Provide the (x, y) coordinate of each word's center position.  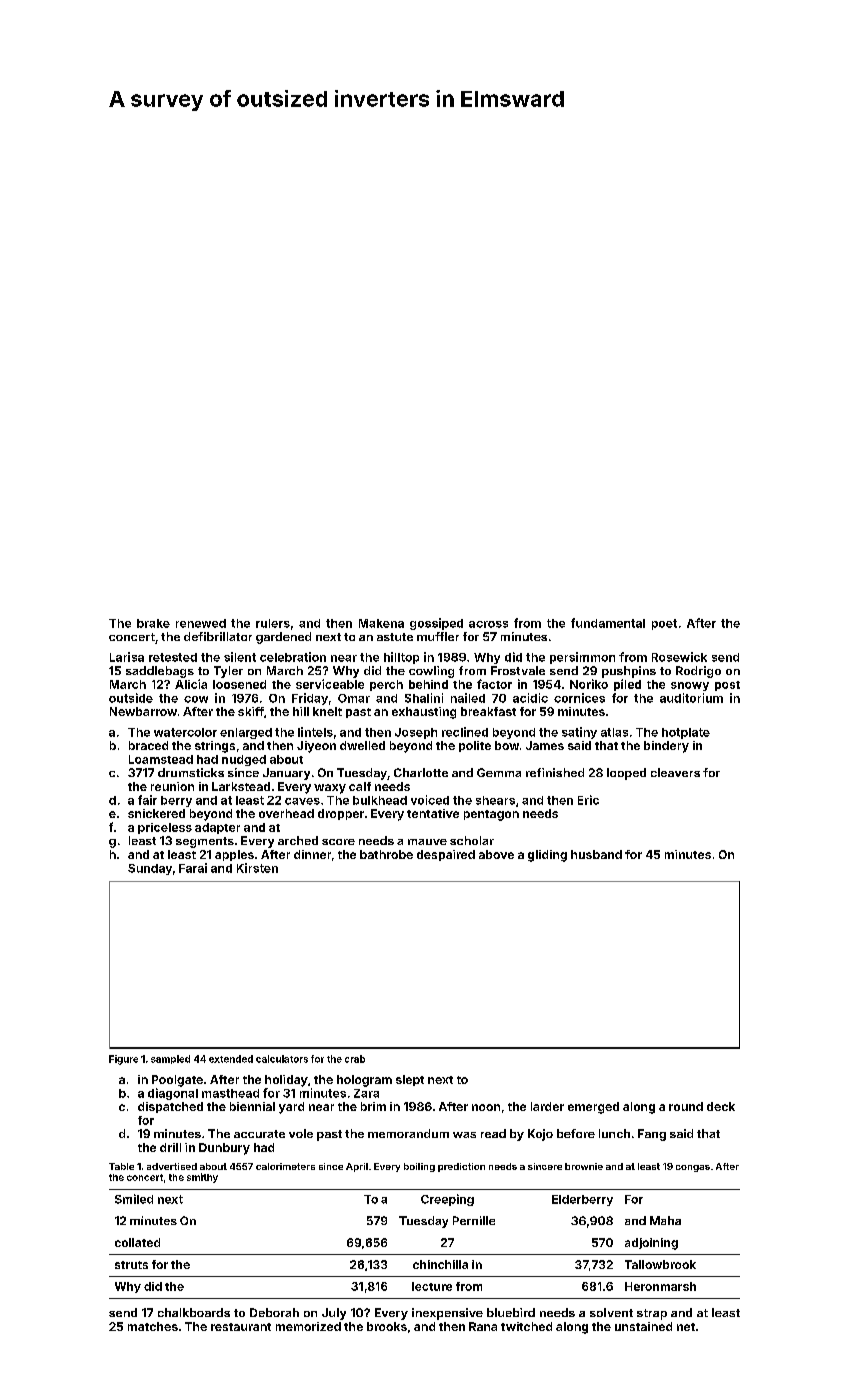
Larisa (127, 657)
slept (410, 1080)
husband (596, 854)
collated (137, 1242)
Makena (381, 623)
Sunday (150, 869)
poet (664, 624)
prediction (461, 1167)
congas (693, 1168)
